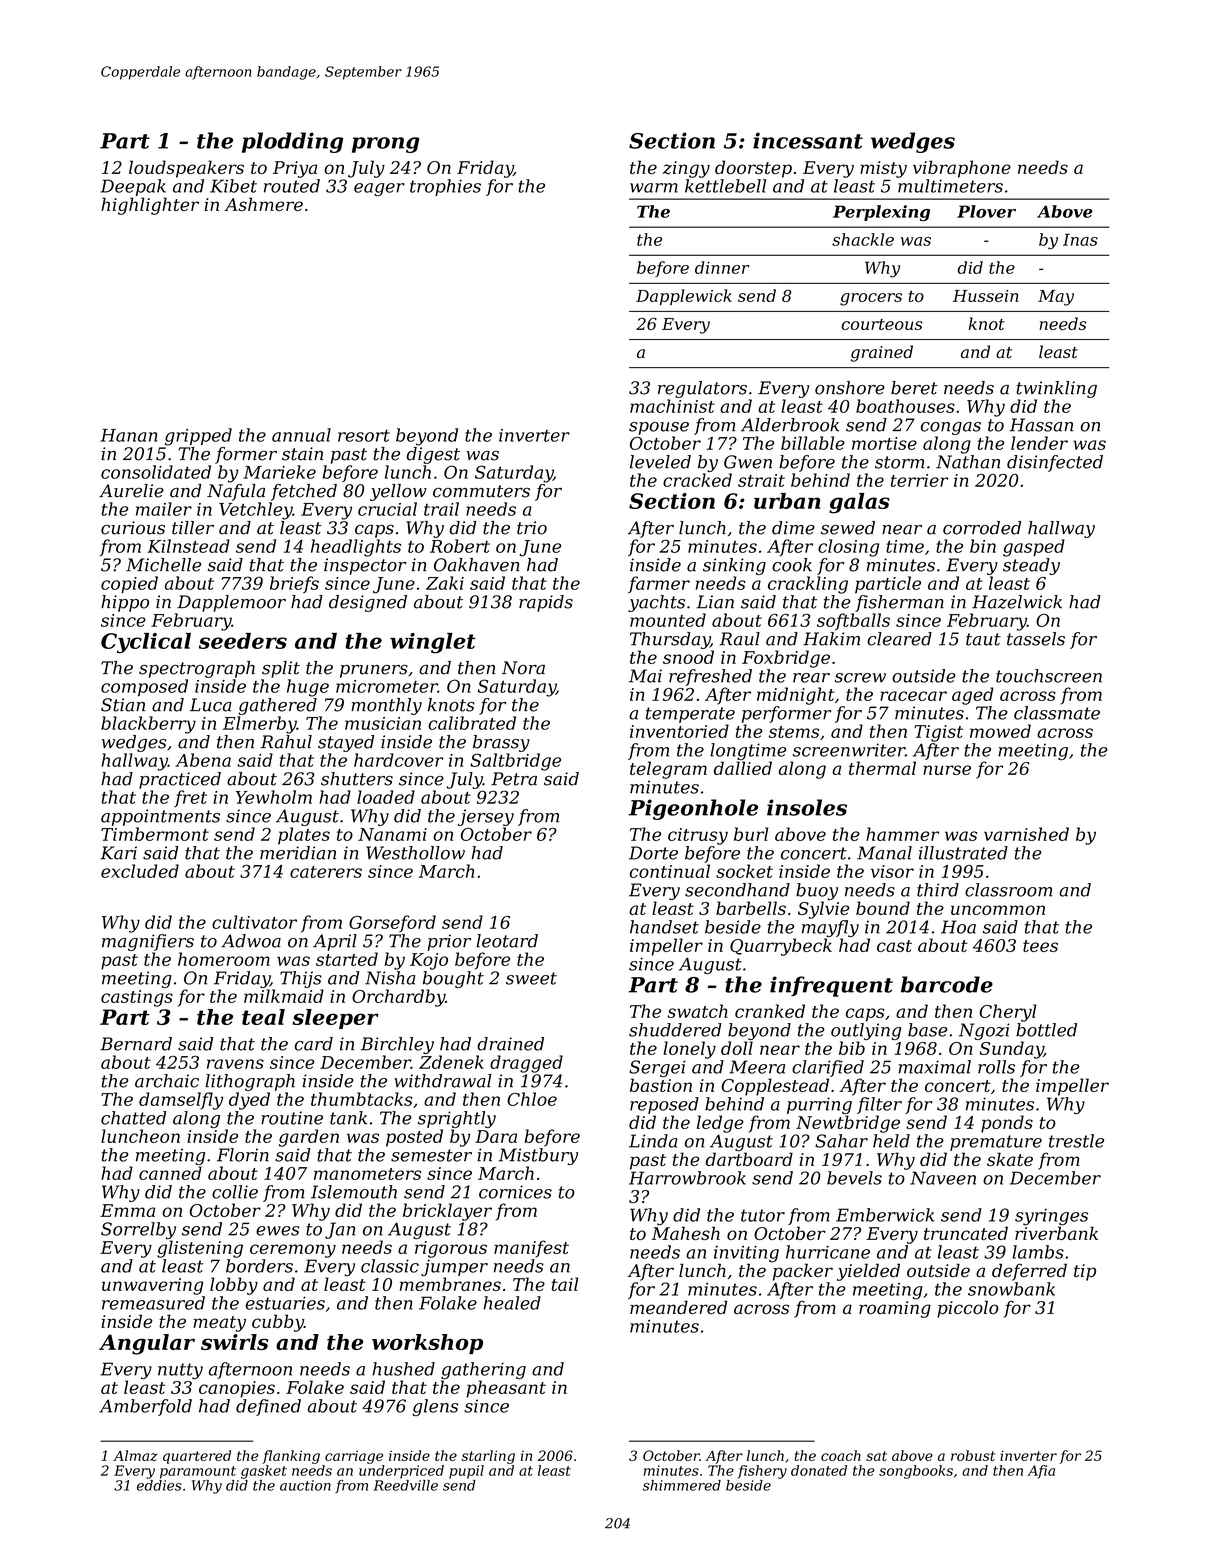 The image size is (1210, 1566). I want to click on nurse, so click(947, 770).
